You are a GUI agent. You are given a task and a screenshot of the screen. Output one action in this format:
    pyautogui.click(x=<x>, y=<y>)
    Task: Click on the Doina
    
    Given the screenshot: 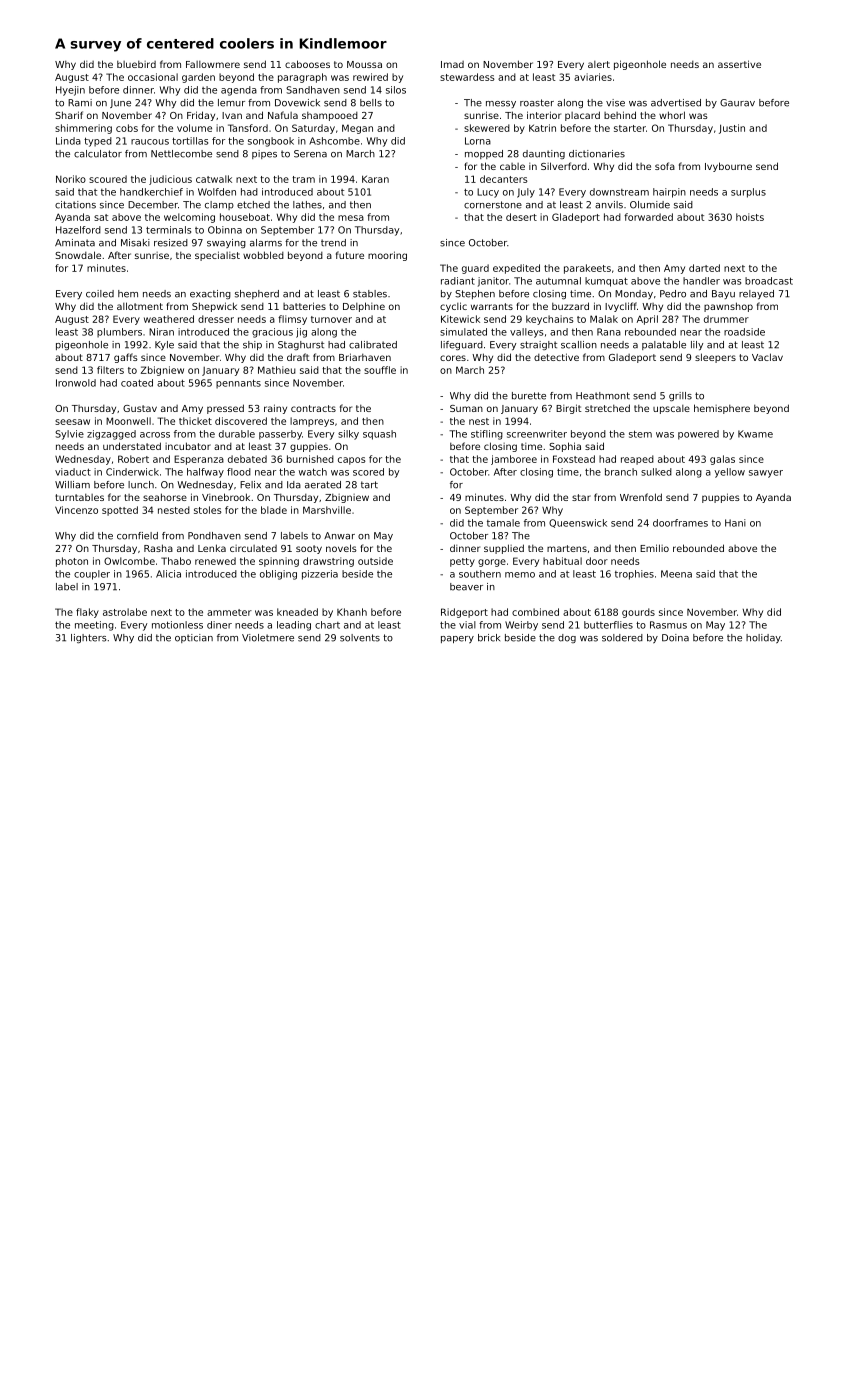 What is the action you would take?
    pyautogui.click(x=675, y=638)
